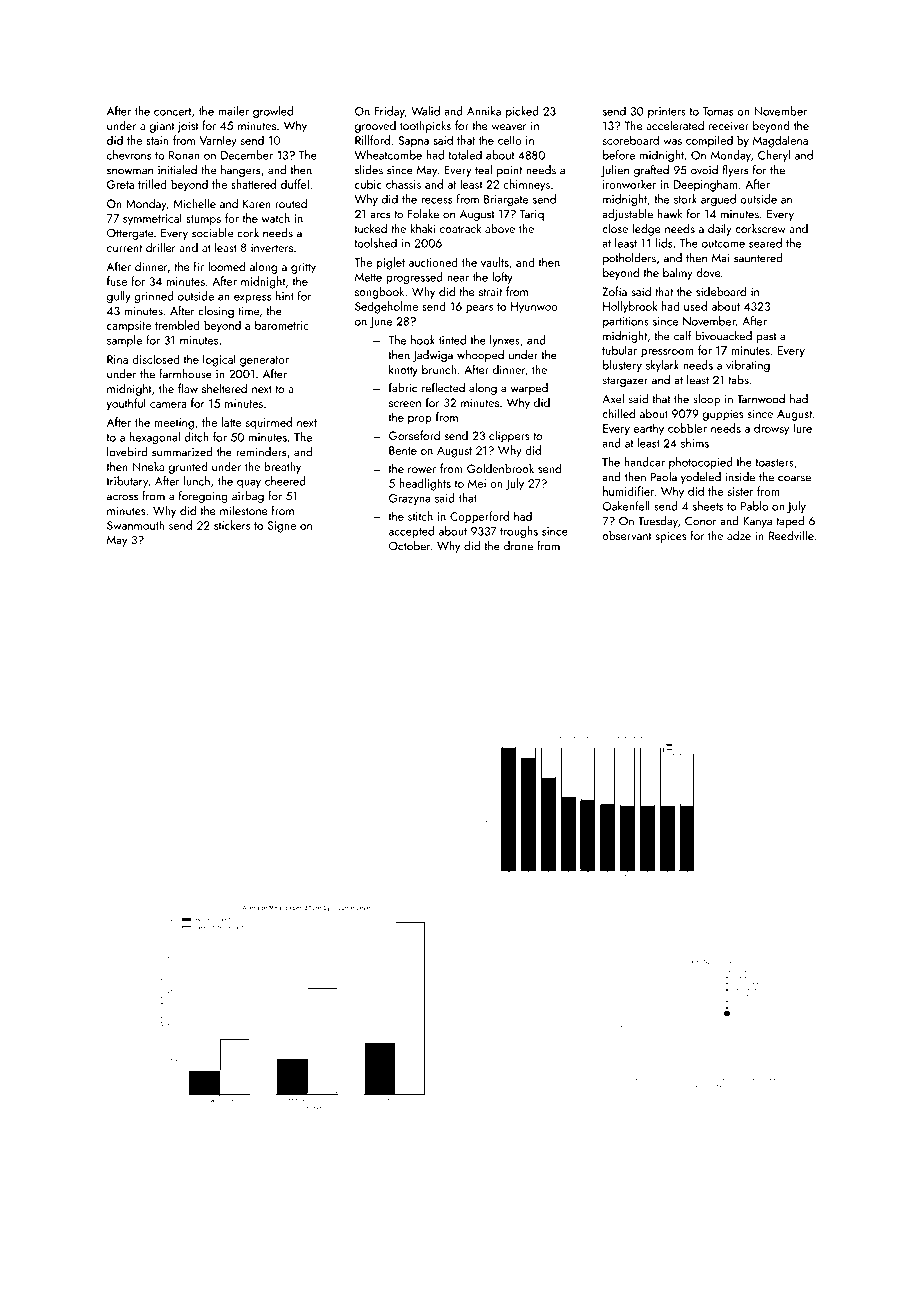 The image size is (924, 1308). What do you see at coordinates (135, 525) in the page?
I see `Swanmouth` at bounding box center [135, 525].
